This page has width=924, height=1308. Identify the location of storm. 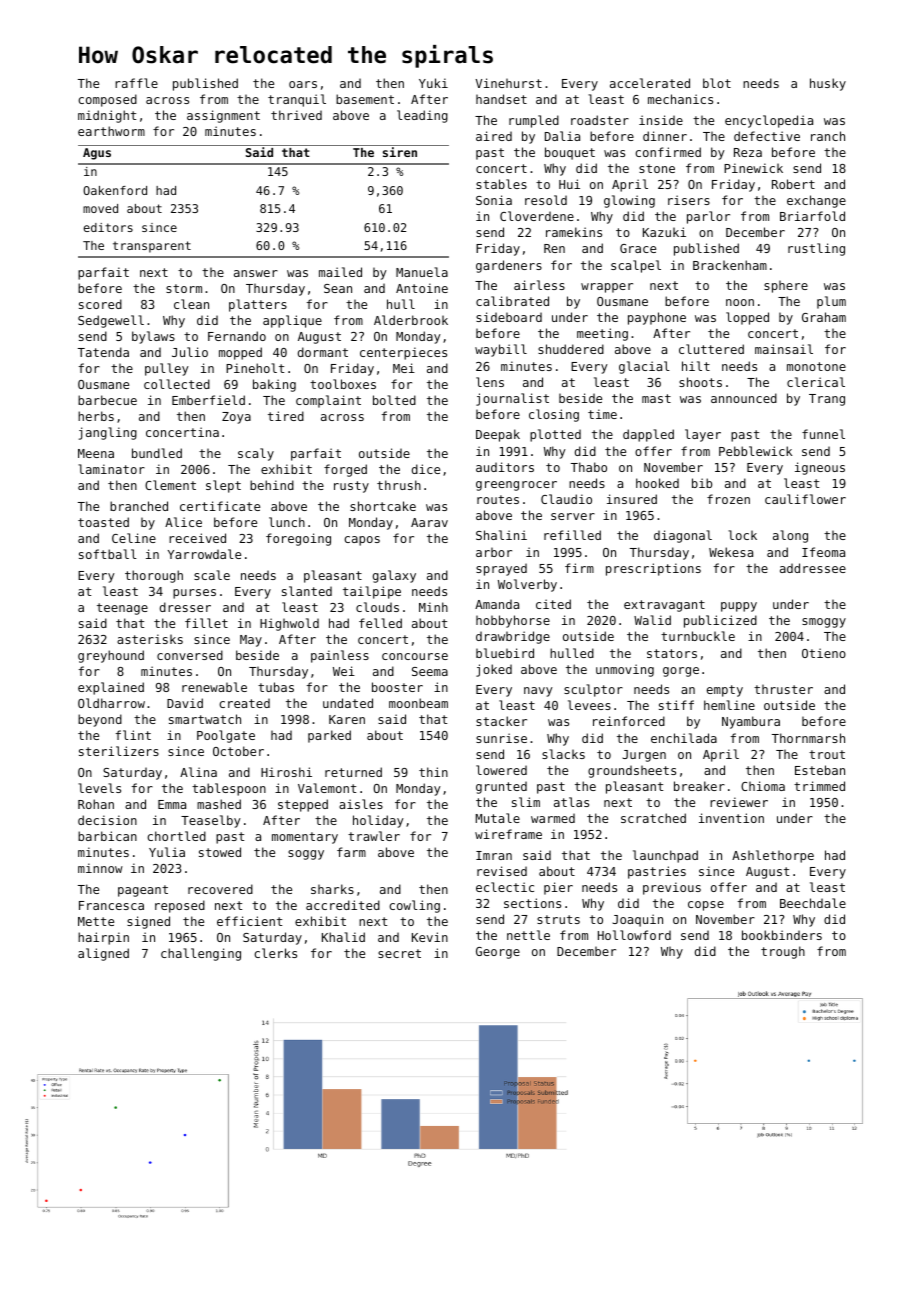
(184, 288).
